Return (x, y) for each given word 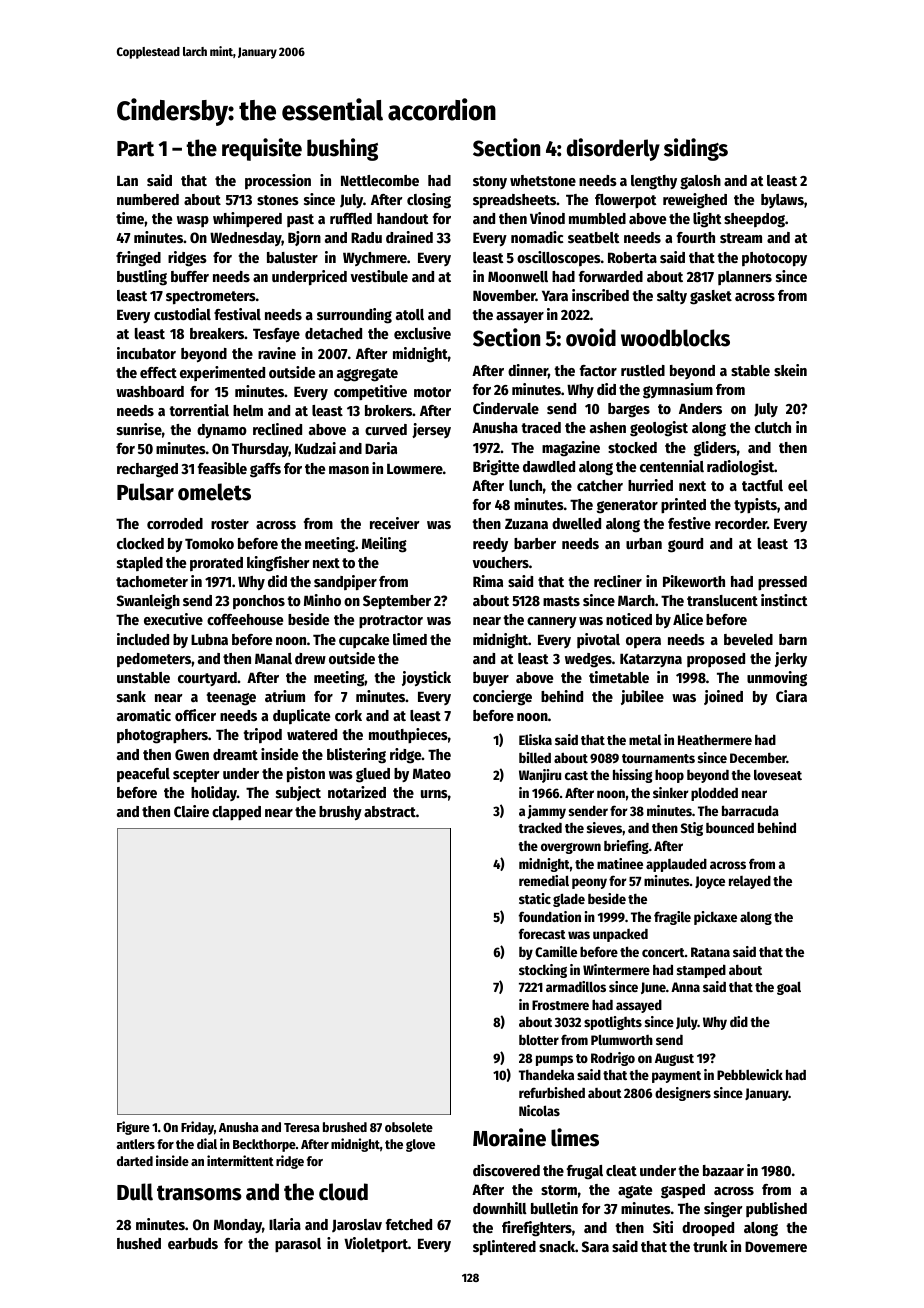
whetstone (543, 180)
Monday (238, 1226)
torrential (199, 410)
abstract (390, 811)
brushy (340, 813)
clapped (236, 813)
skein (790, 370)
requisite (262, 149)
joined (723, 697)
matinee (620, 863)
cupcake (364, 641)
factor (598, 370)
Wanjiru (540, 776)
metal (645, 740)
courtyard (207, 679)
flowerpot (626, 201)
